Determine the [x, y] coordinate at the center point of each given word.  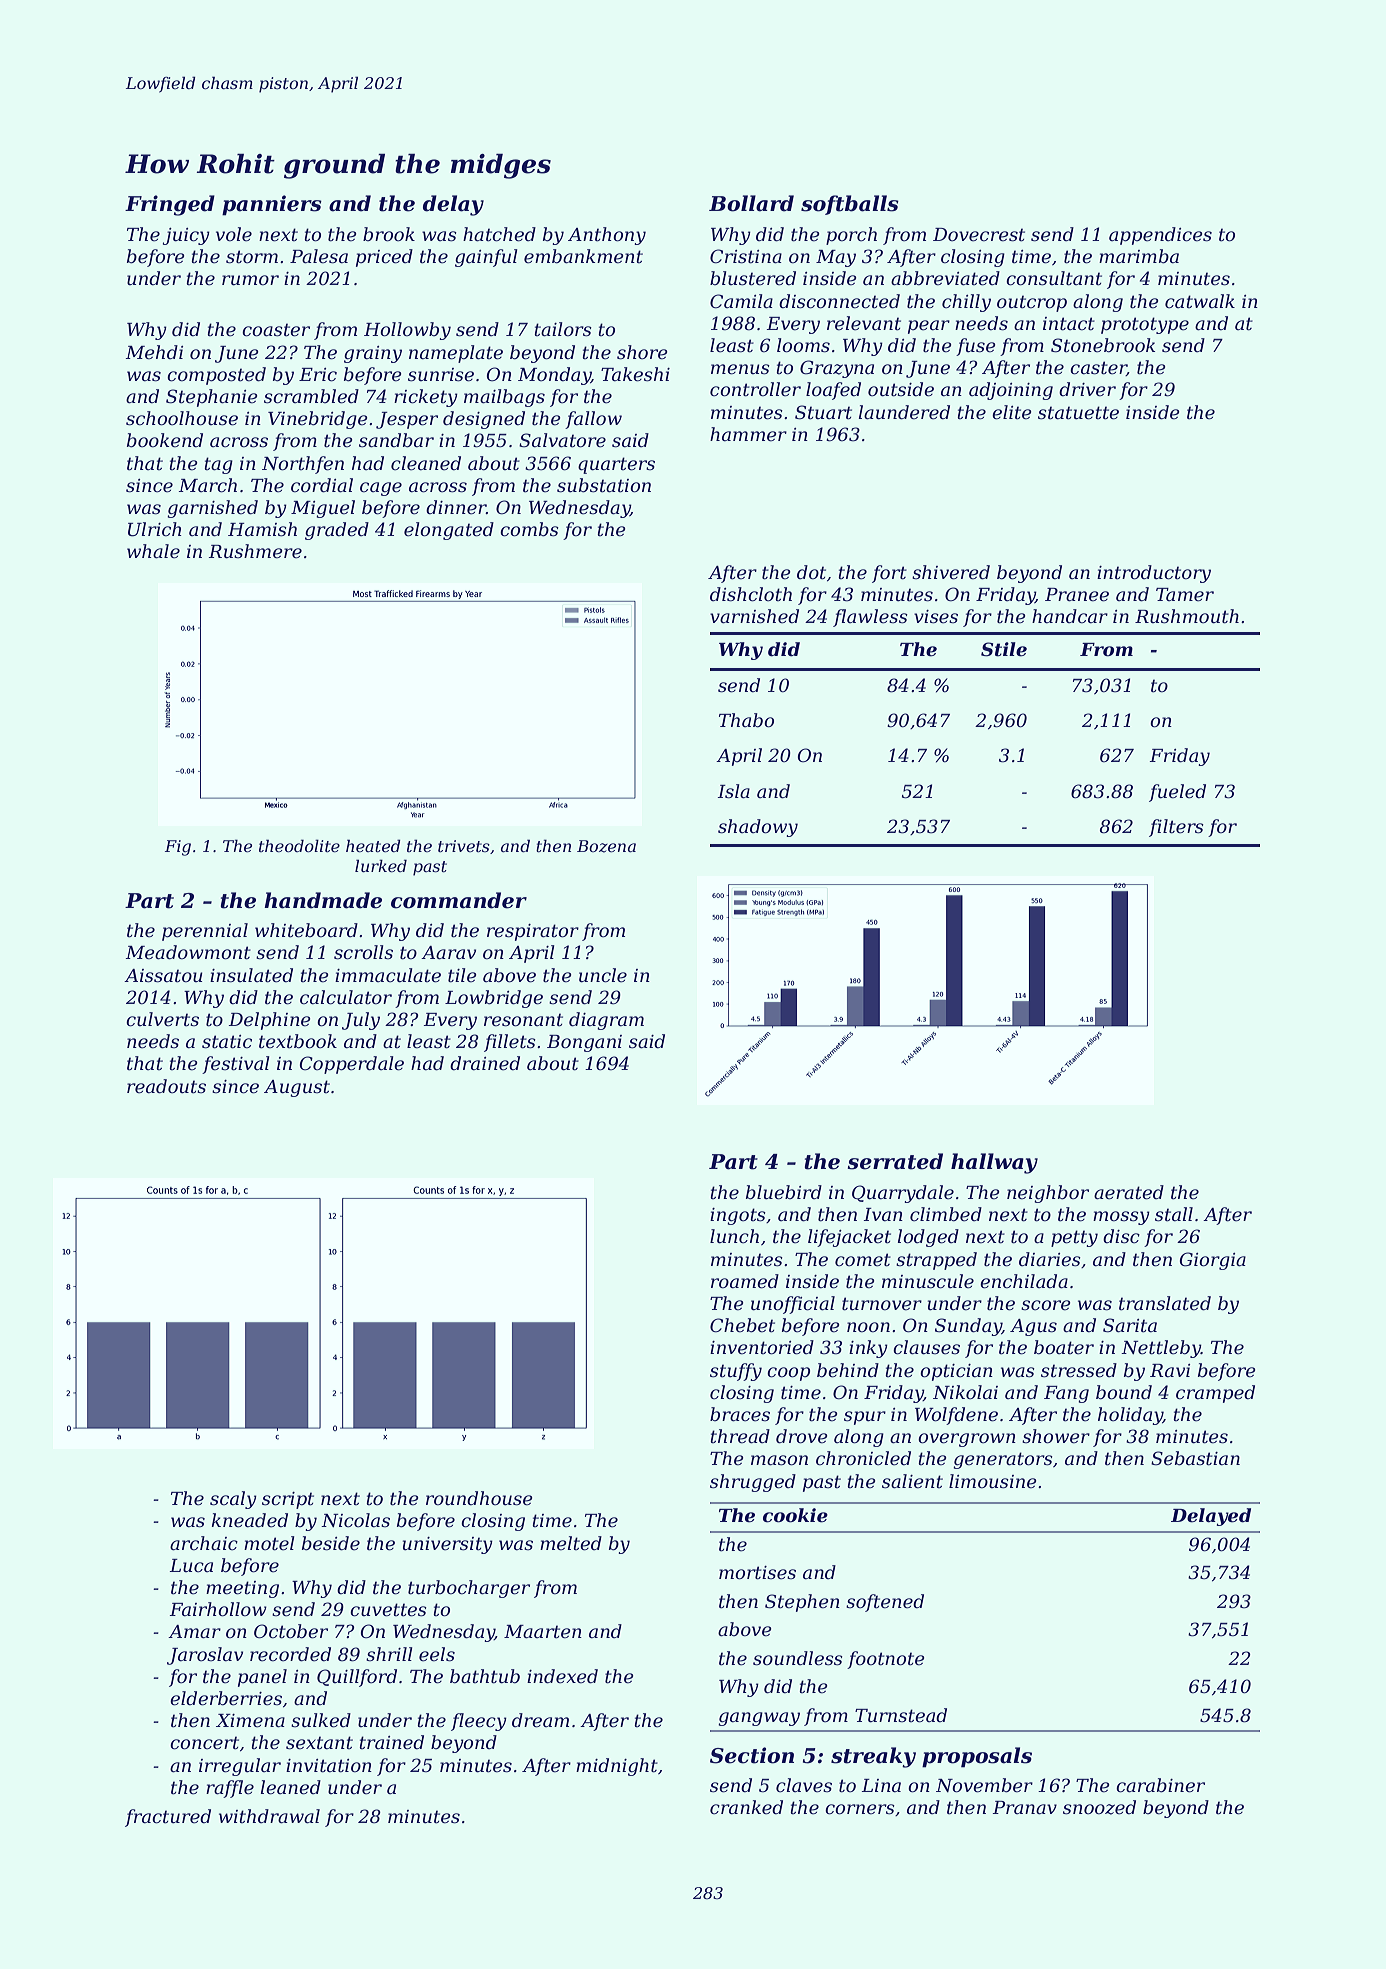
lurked [381, 865]
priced [384, 258]
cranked [746, 1807]
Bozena [606, 846]
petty [1074, 1238]
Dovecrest [979, 235]
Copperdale [352, 1065]
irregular [240, 1767]
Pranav [1024, 1807]
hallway [994, 1163]
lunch [734, 1236]
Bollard [751, 203]
